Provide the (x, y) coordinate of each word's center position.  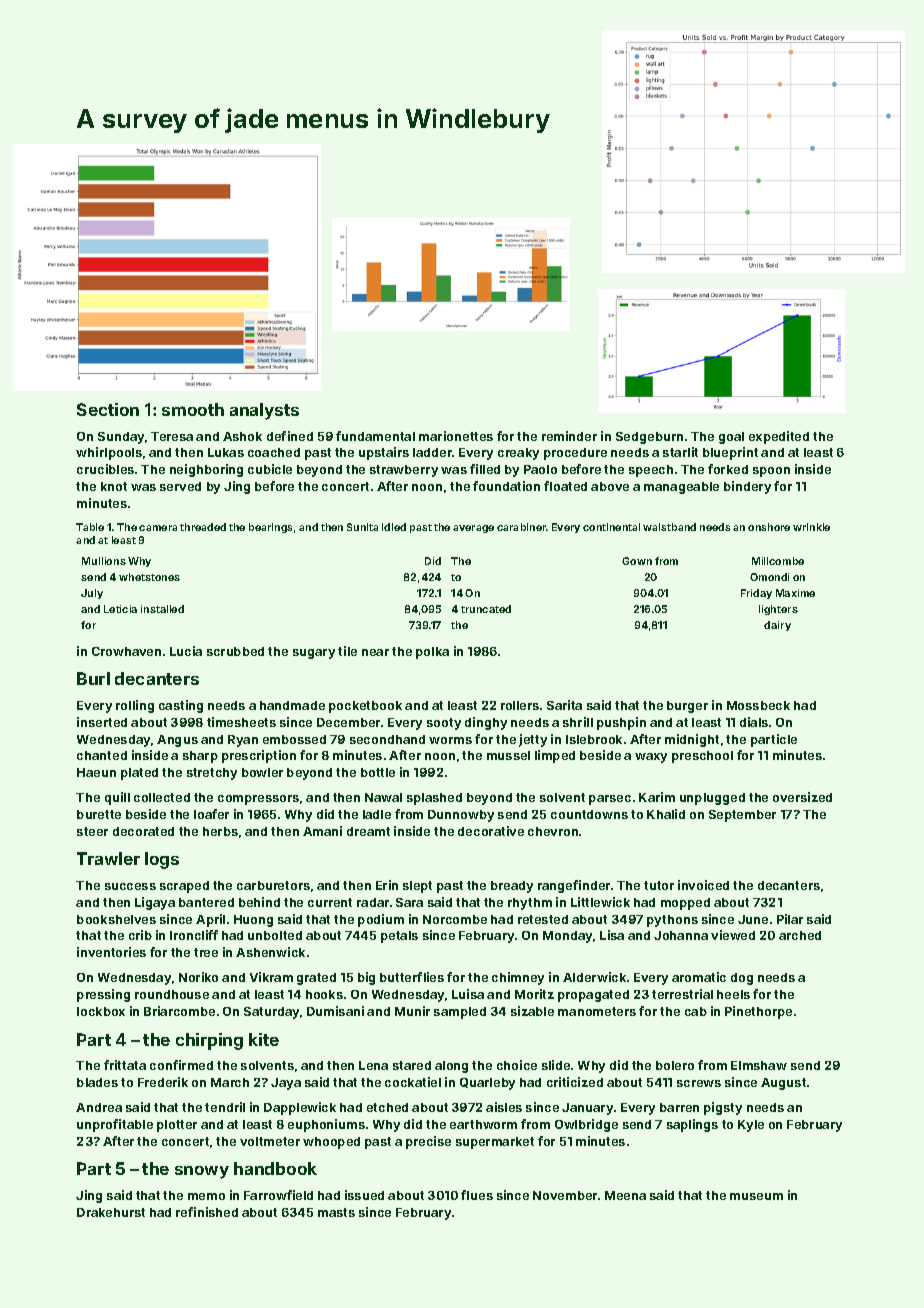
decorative (491, 831)
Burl (93, 678)
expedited (779, 437)
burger (687, 707)
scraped (184, 887)
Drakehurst (111, 1212)
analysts (264, 411)
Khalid (666, 814)
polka (432, 653)
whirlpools (109, 453)
